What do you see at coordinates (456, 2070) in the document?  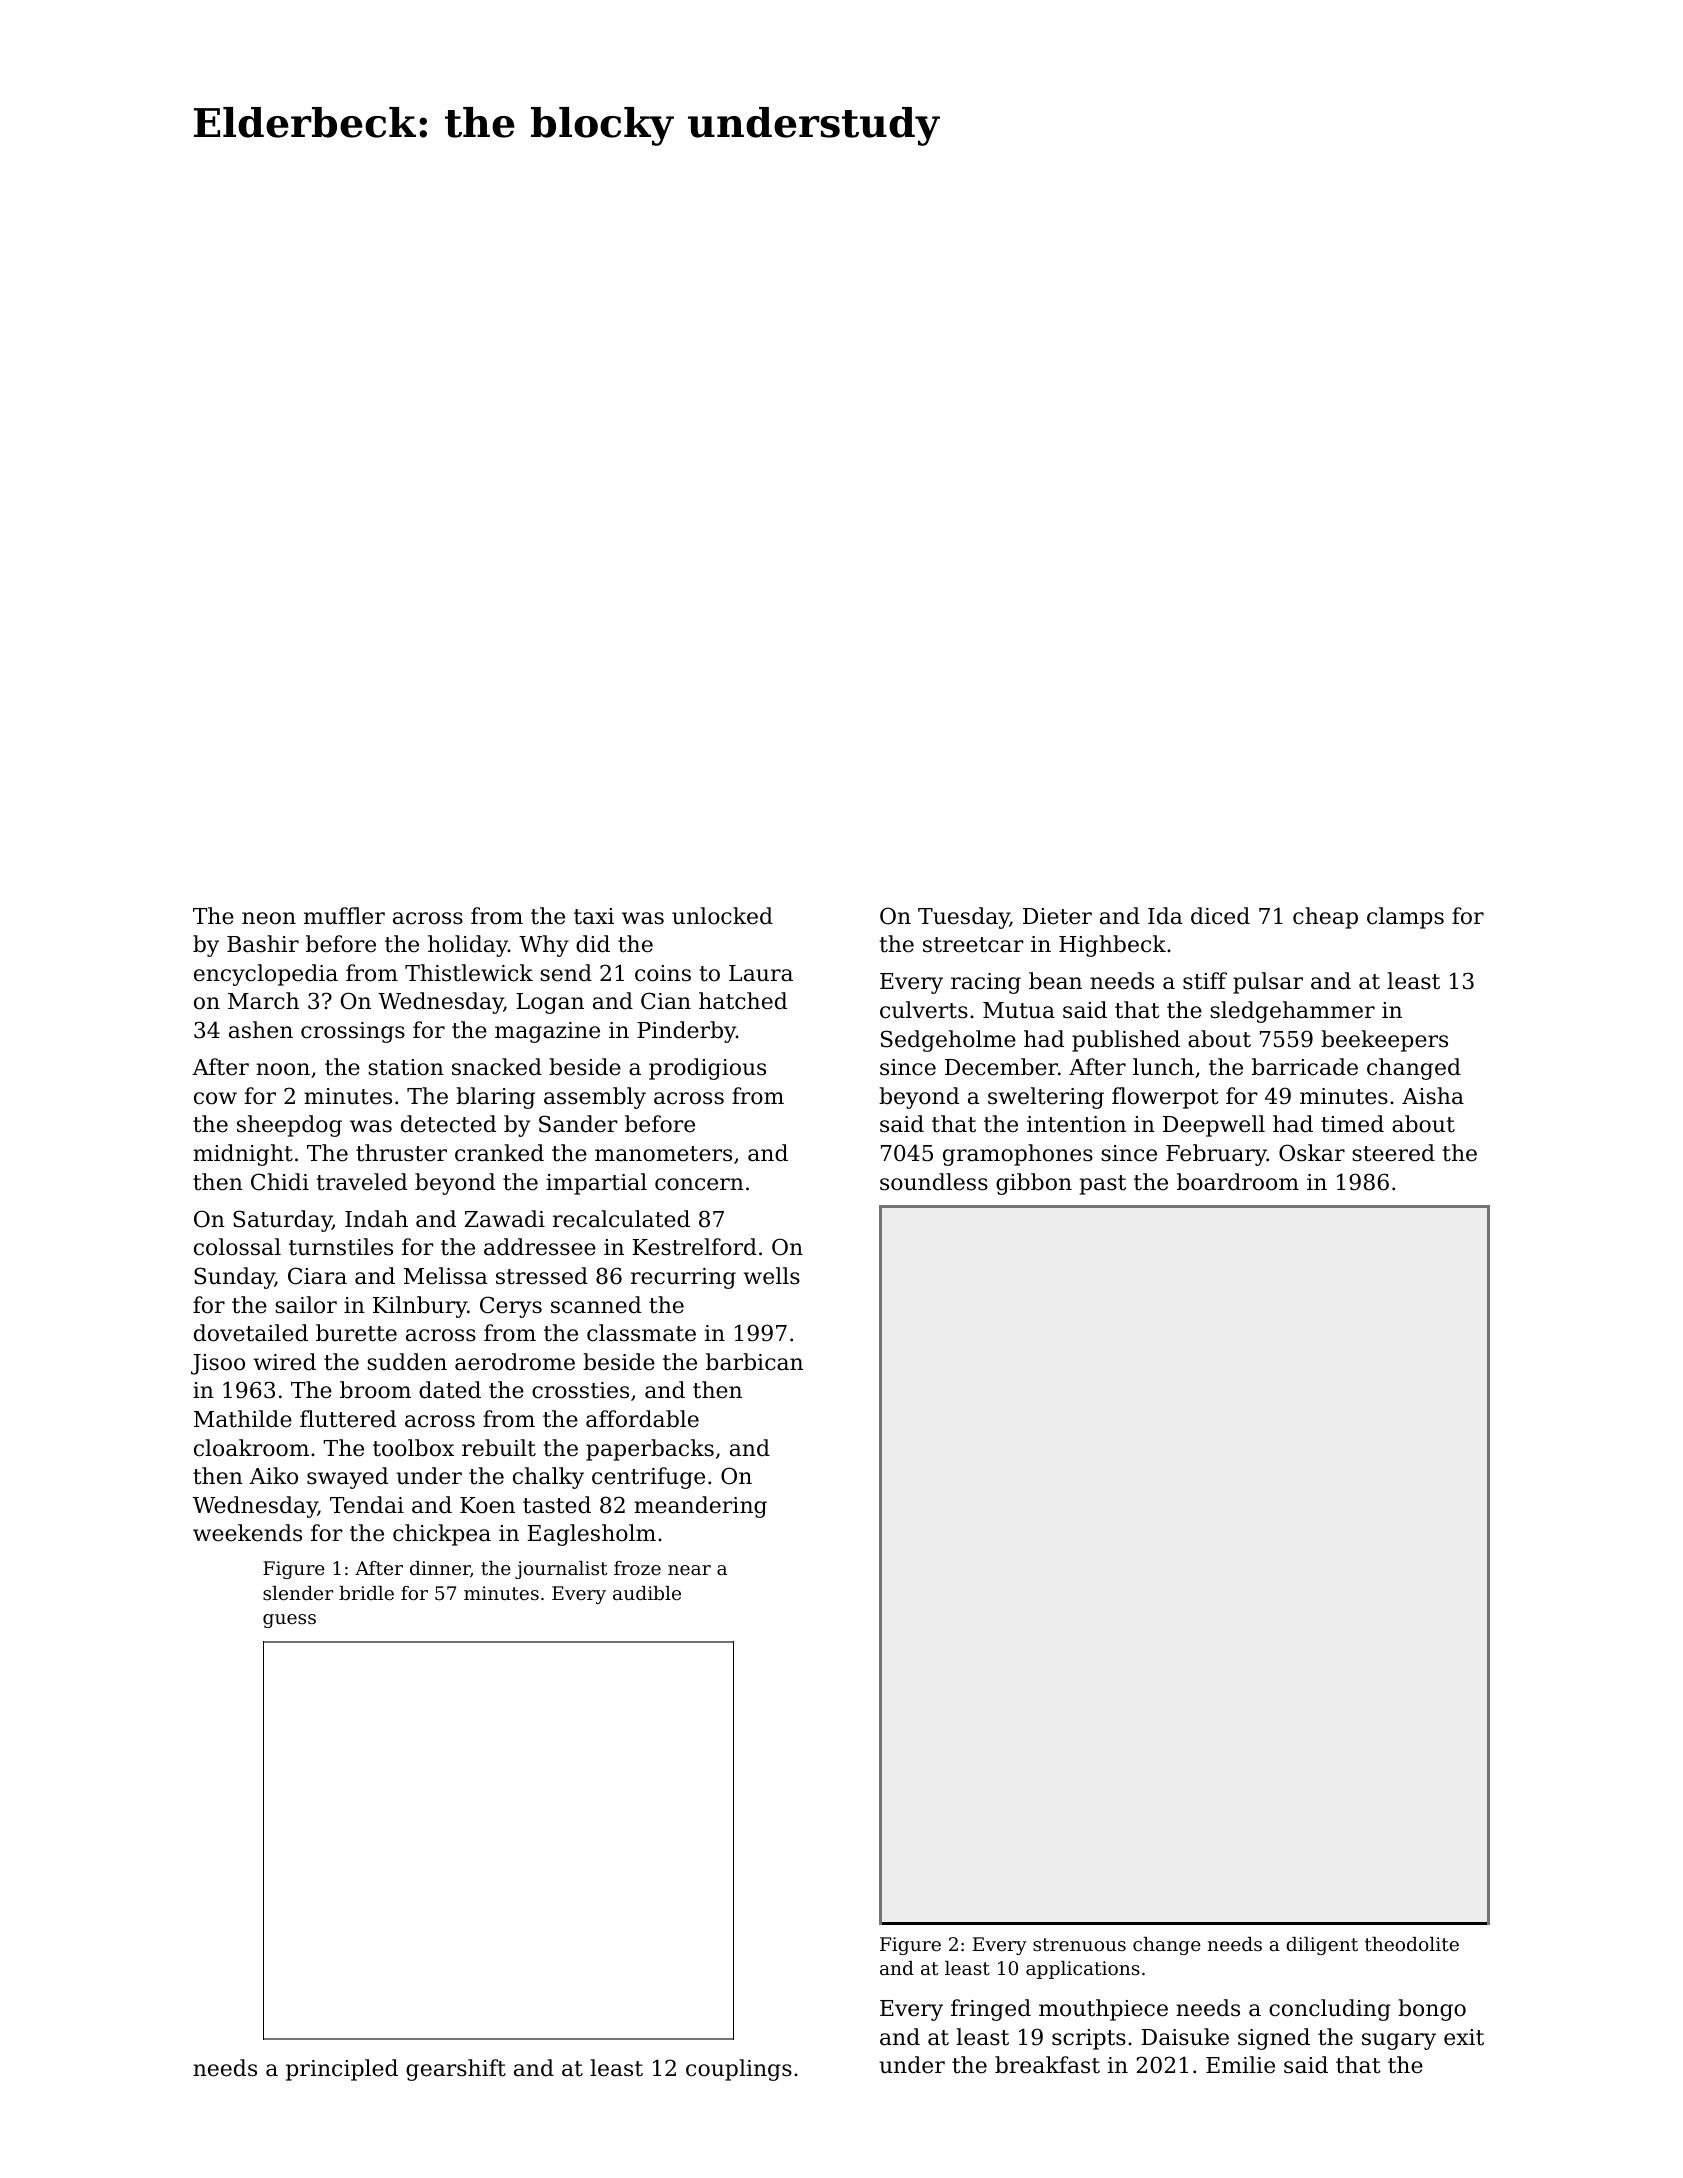 I see `gearshift` at bounding box center [456, 2070].
